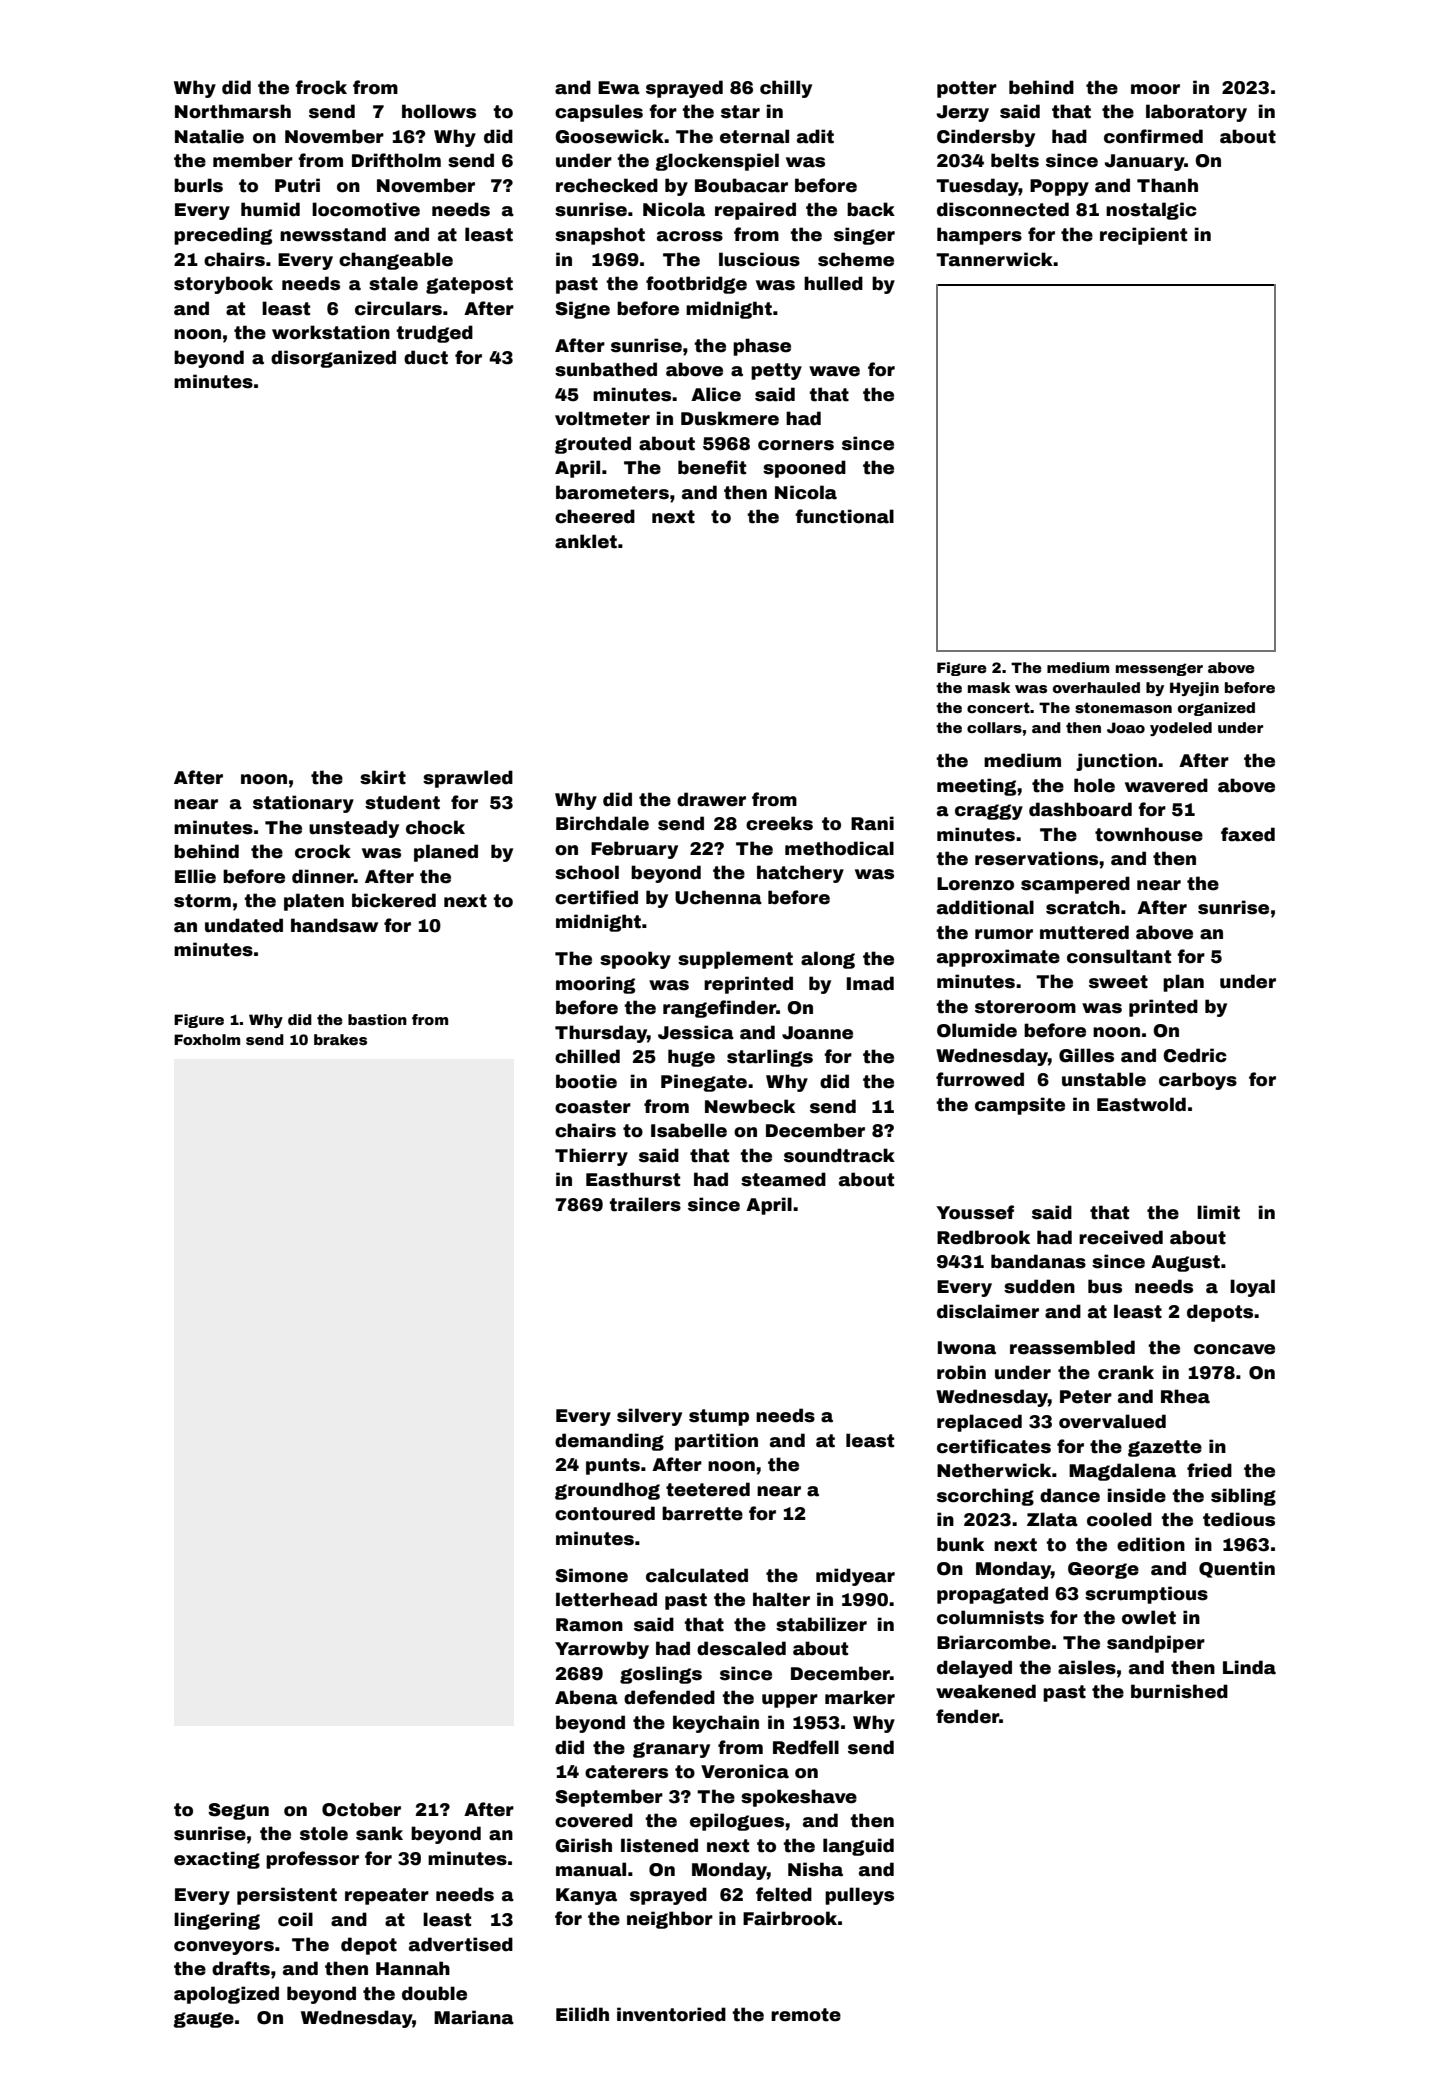 Image resolution: width=1450 pixels, height=2100 pixels. I want to click on remote, so click(806, 2015).
